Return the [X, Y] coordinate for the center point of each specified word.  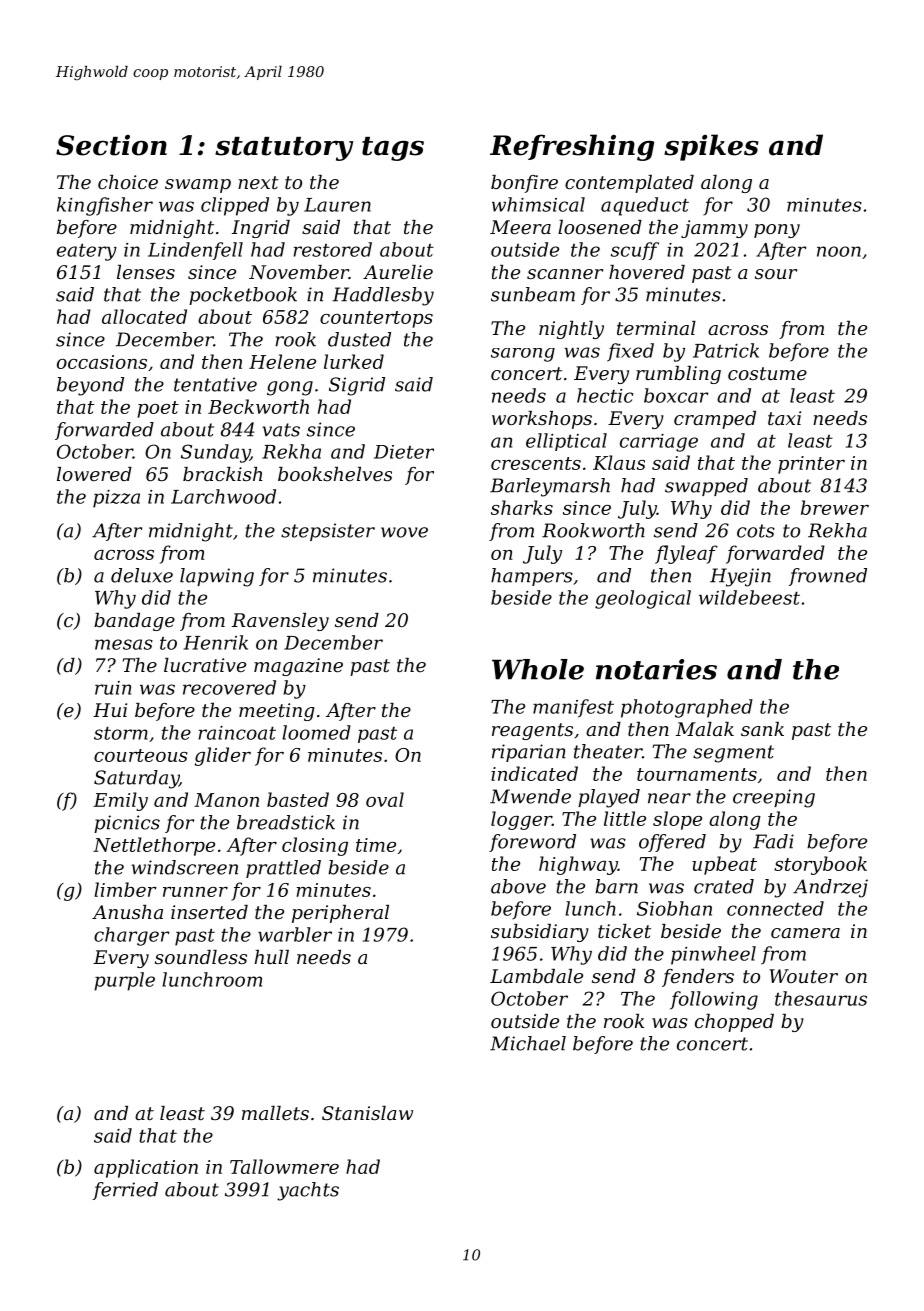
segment [733, 754]
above [518, 886]
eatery [87, 252]
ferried [125, 1191]
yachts [308, 1191]
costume [767, 373]
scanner [565, 274]
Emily [120, 801]
